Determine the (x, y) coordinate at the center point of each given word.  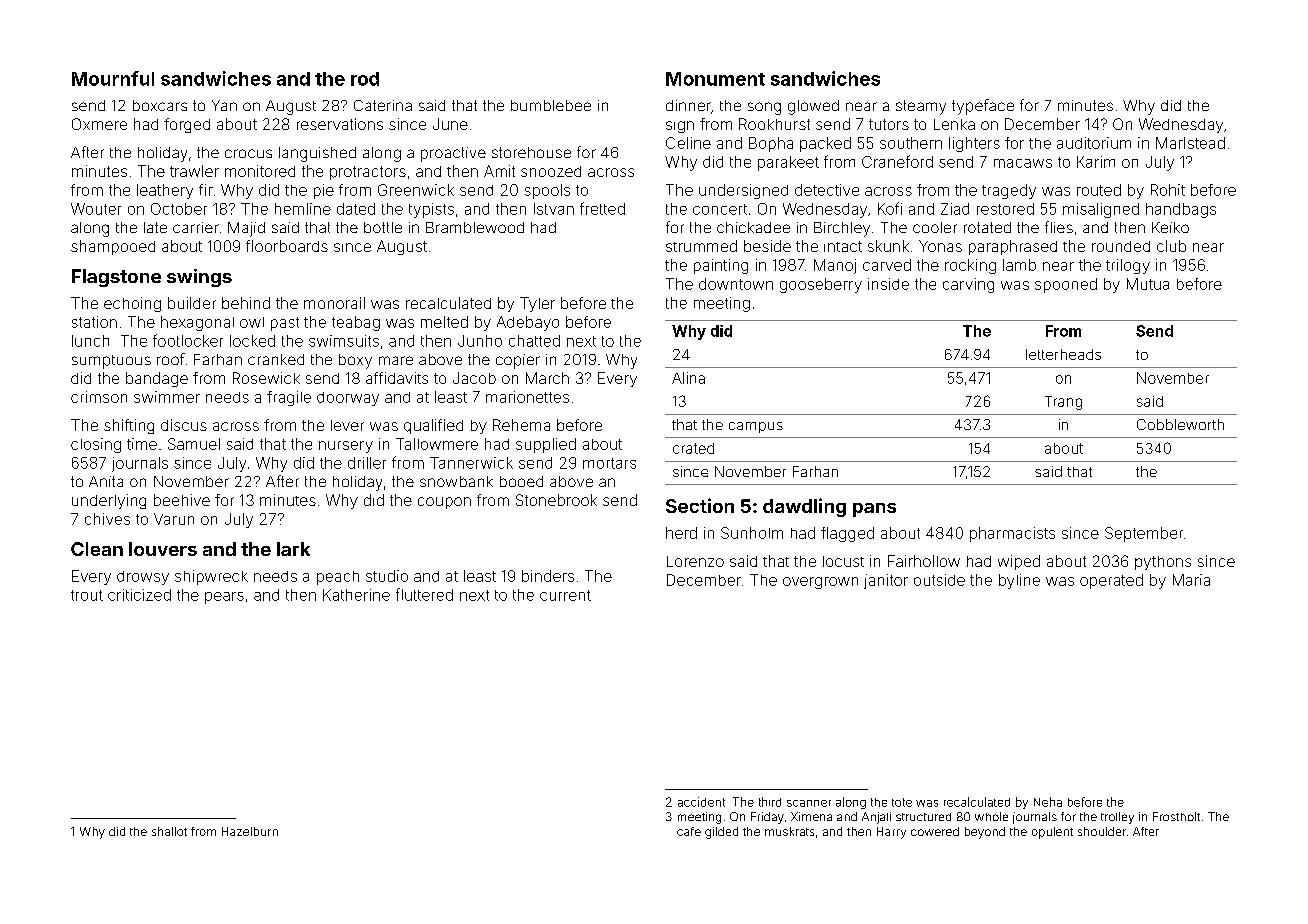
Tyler (537, 304)
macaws (1023, 163)
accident (701, 802)
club (1171, 246)
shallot (169, 831)
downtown (736, 284)
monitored (260, 171)
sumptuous (111, 362)
